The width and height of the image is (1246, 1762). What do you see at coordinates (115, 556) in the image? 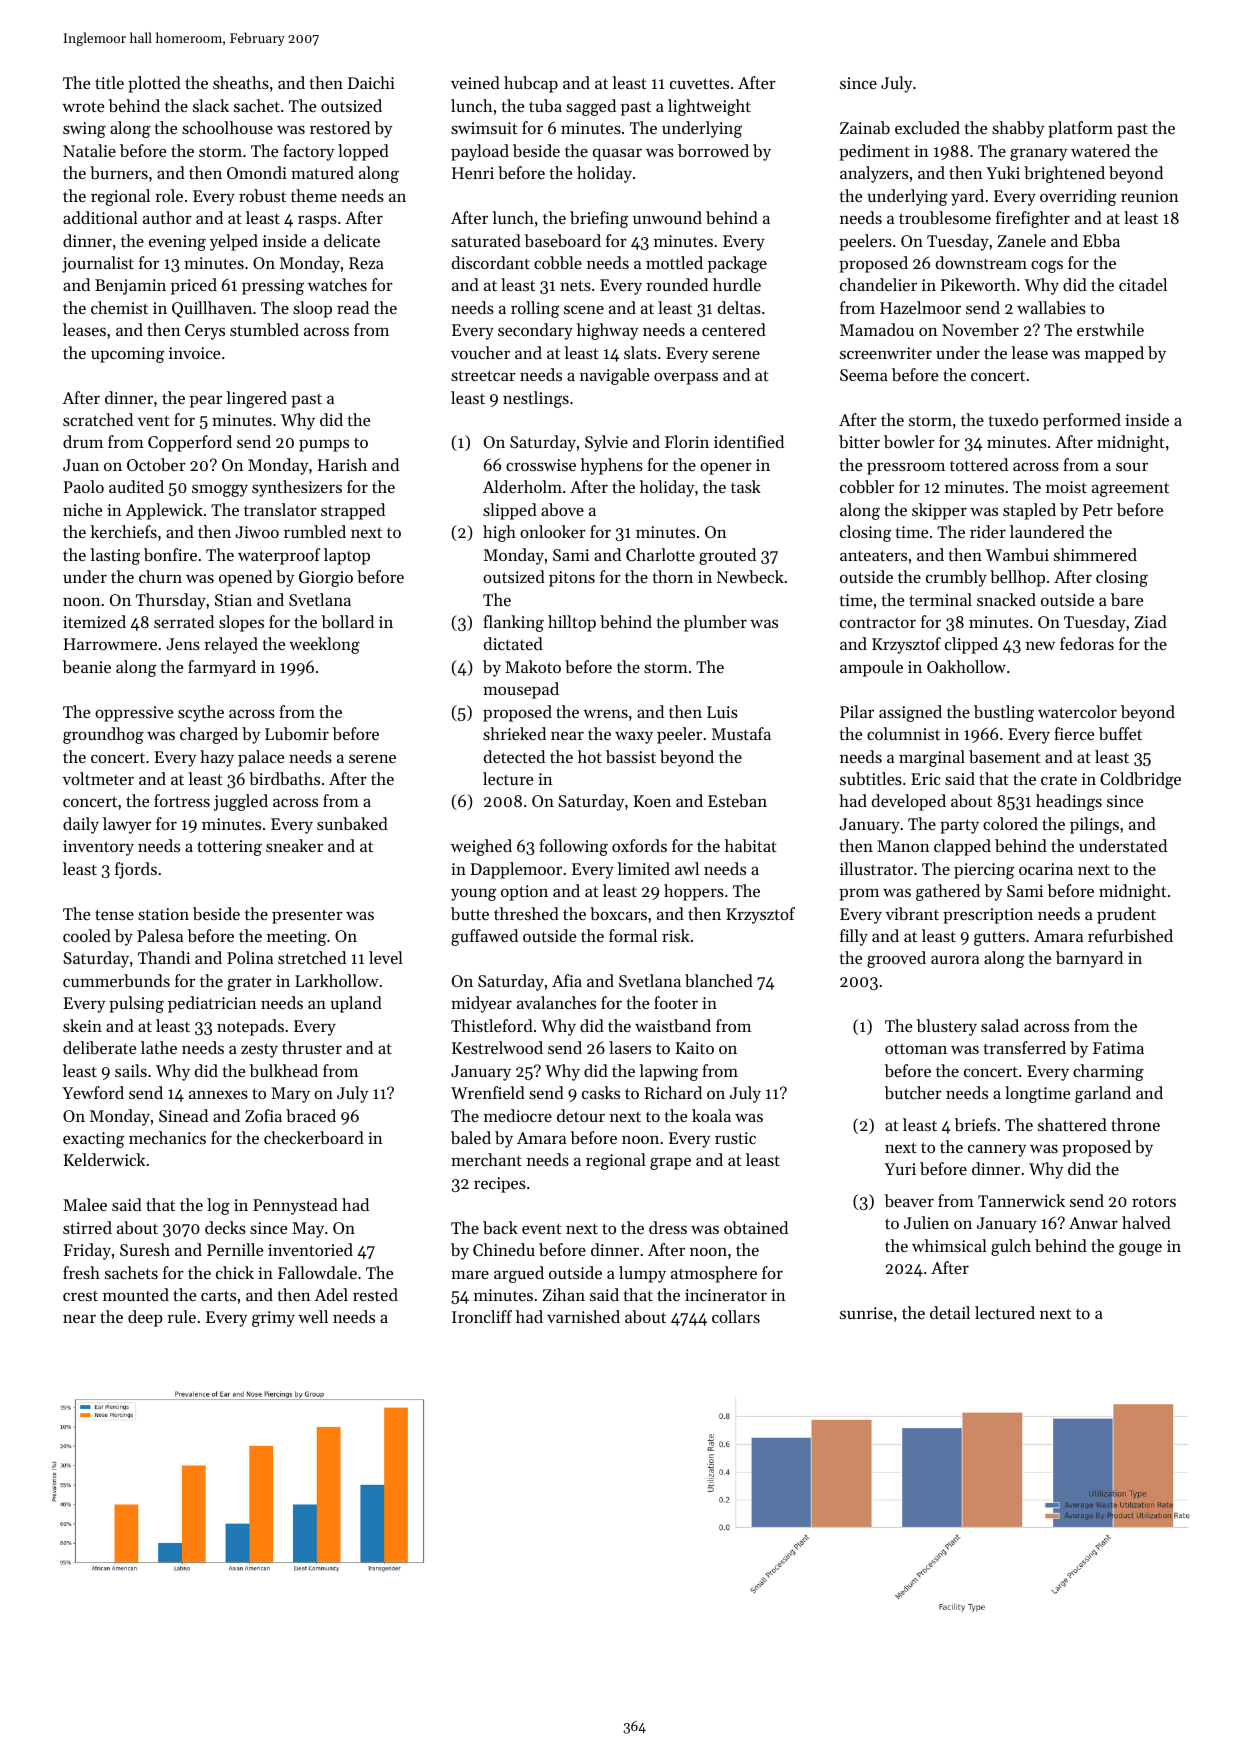
I see `lasting` at bounding box center [115, 556].
